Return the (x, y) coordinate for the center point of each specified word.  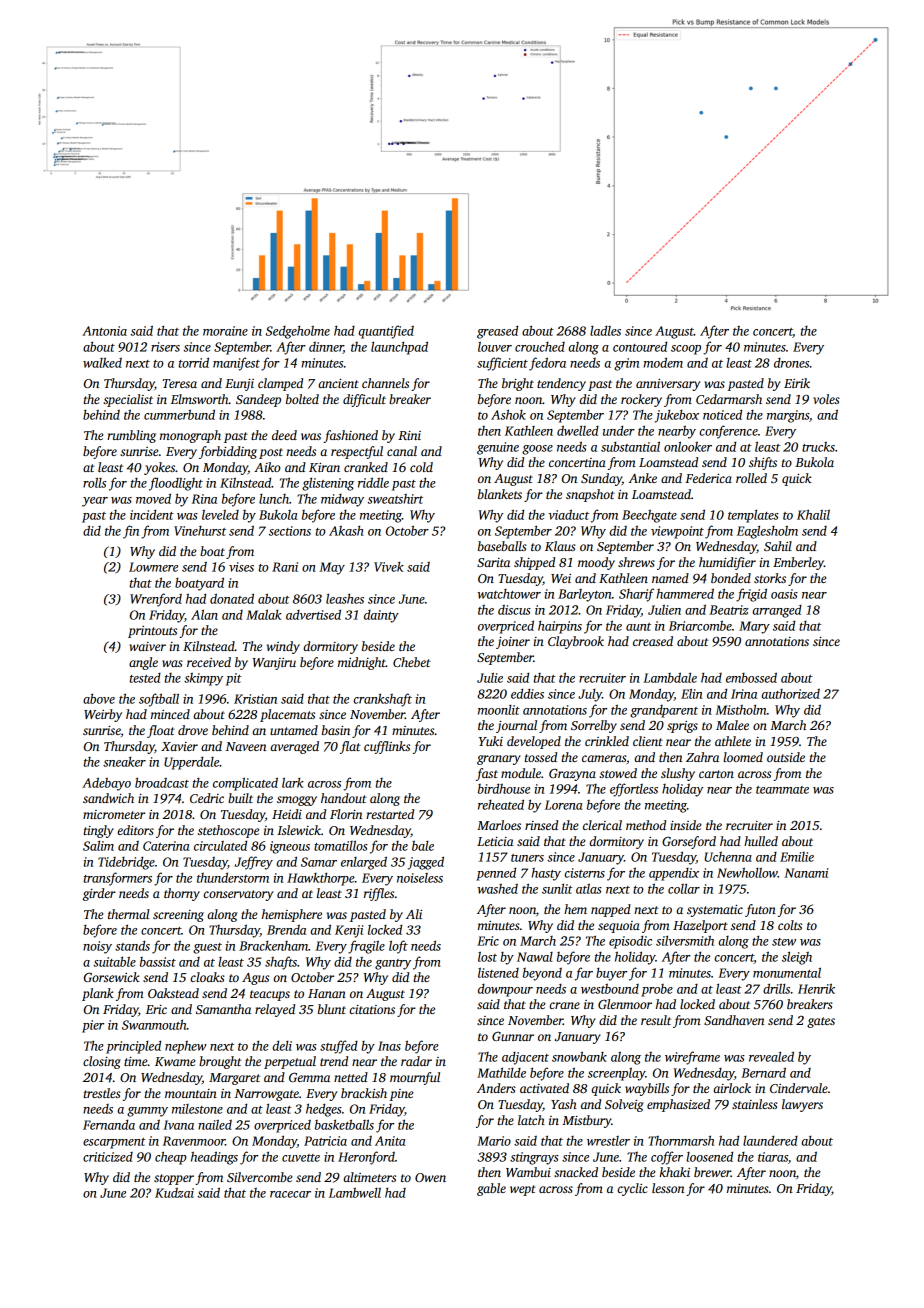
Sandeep (258, 400)
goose (537, 450)
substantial (630, 446)
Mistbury (586, 1121)
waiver (147, 646)
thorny (182, 894)
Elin (691, 693)
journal (516, 726)
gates (821, 1022)
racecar (290, 1194)
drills (776, 988)
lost (487, 956)
